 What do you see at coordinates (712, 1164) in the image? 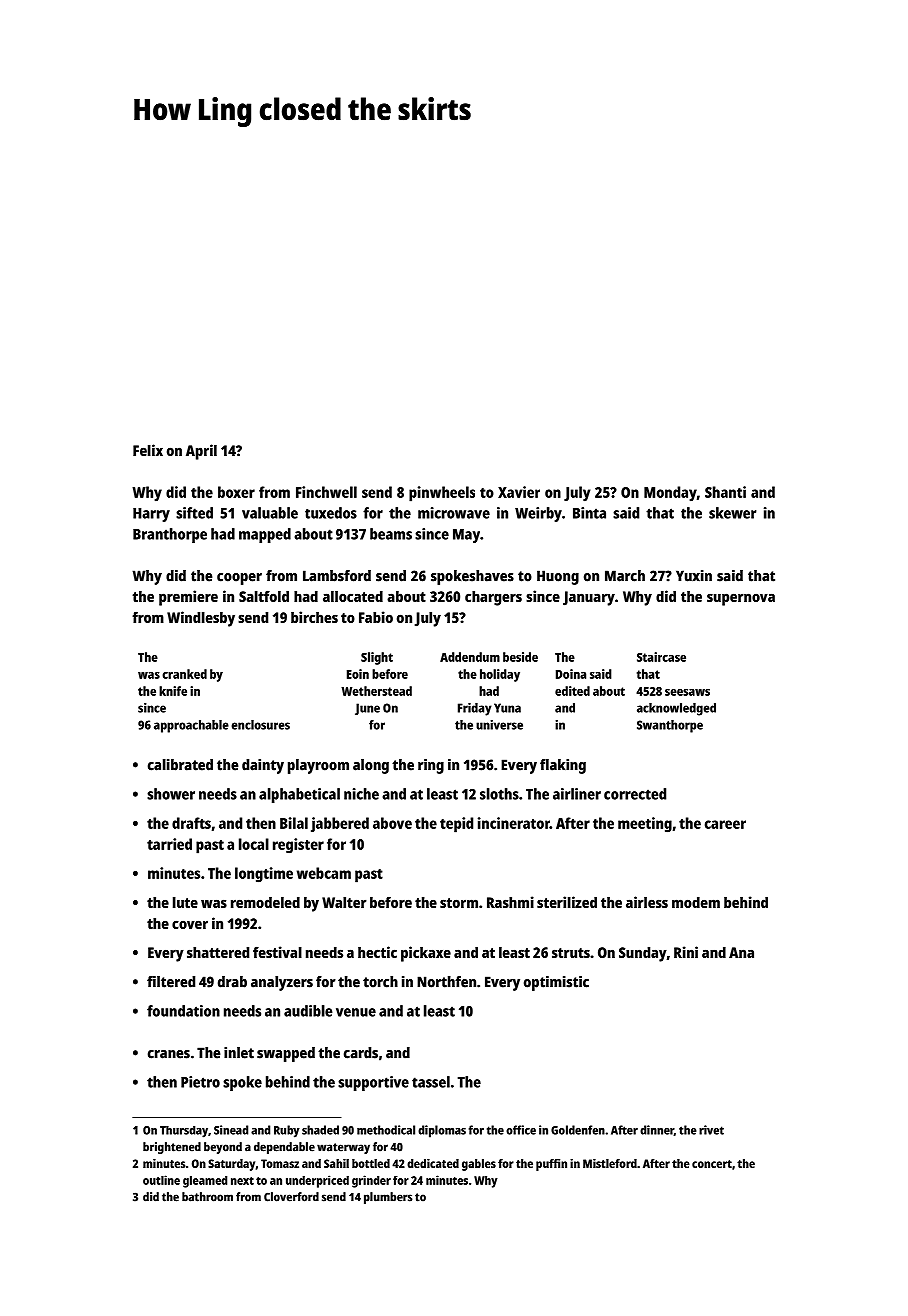
I see `concert` at bounding box center [712, 1164].
